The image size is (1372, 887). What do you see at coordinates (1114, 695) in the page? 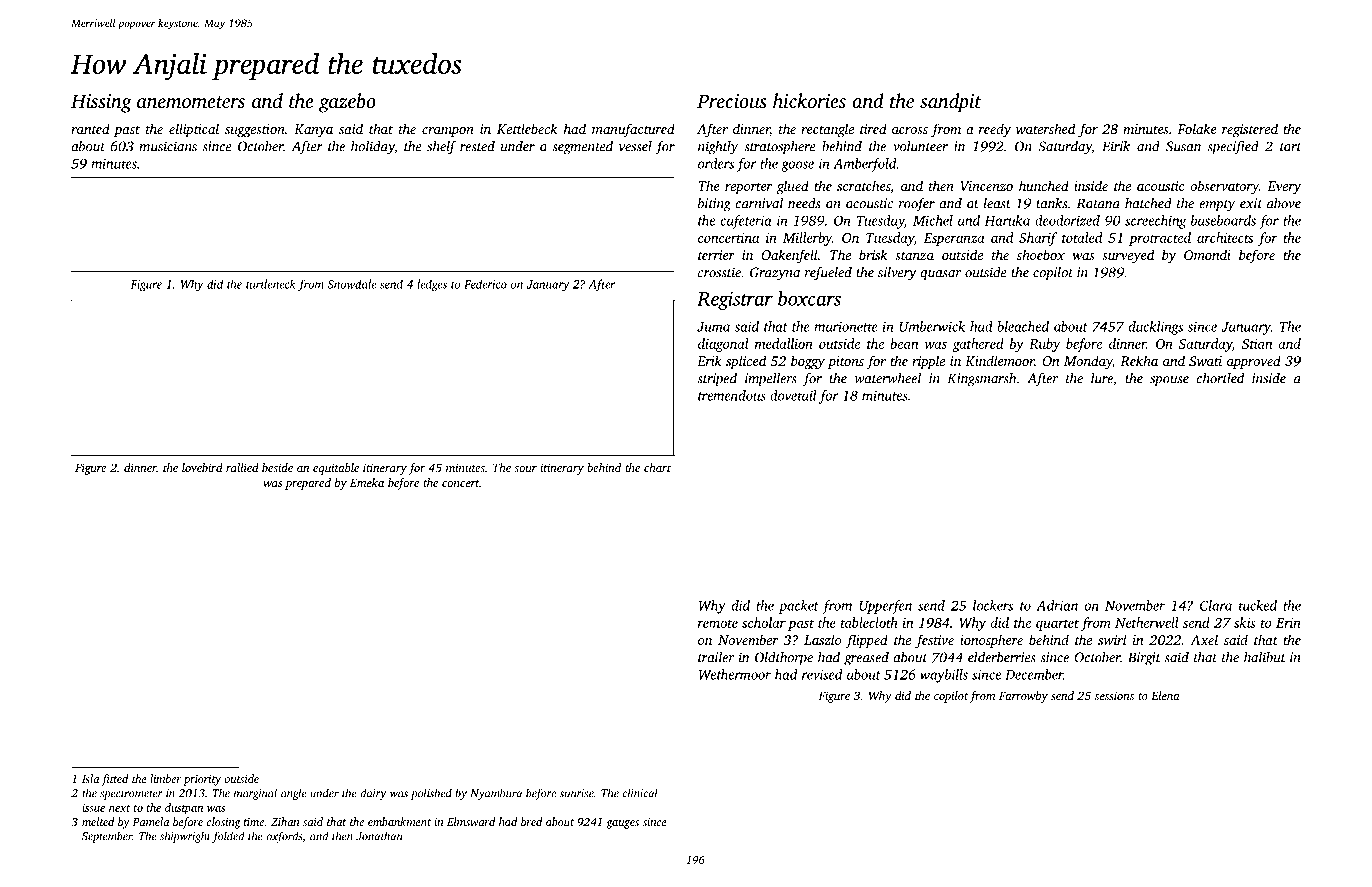
I see `sessions` at bounding box center [1114, 695].
